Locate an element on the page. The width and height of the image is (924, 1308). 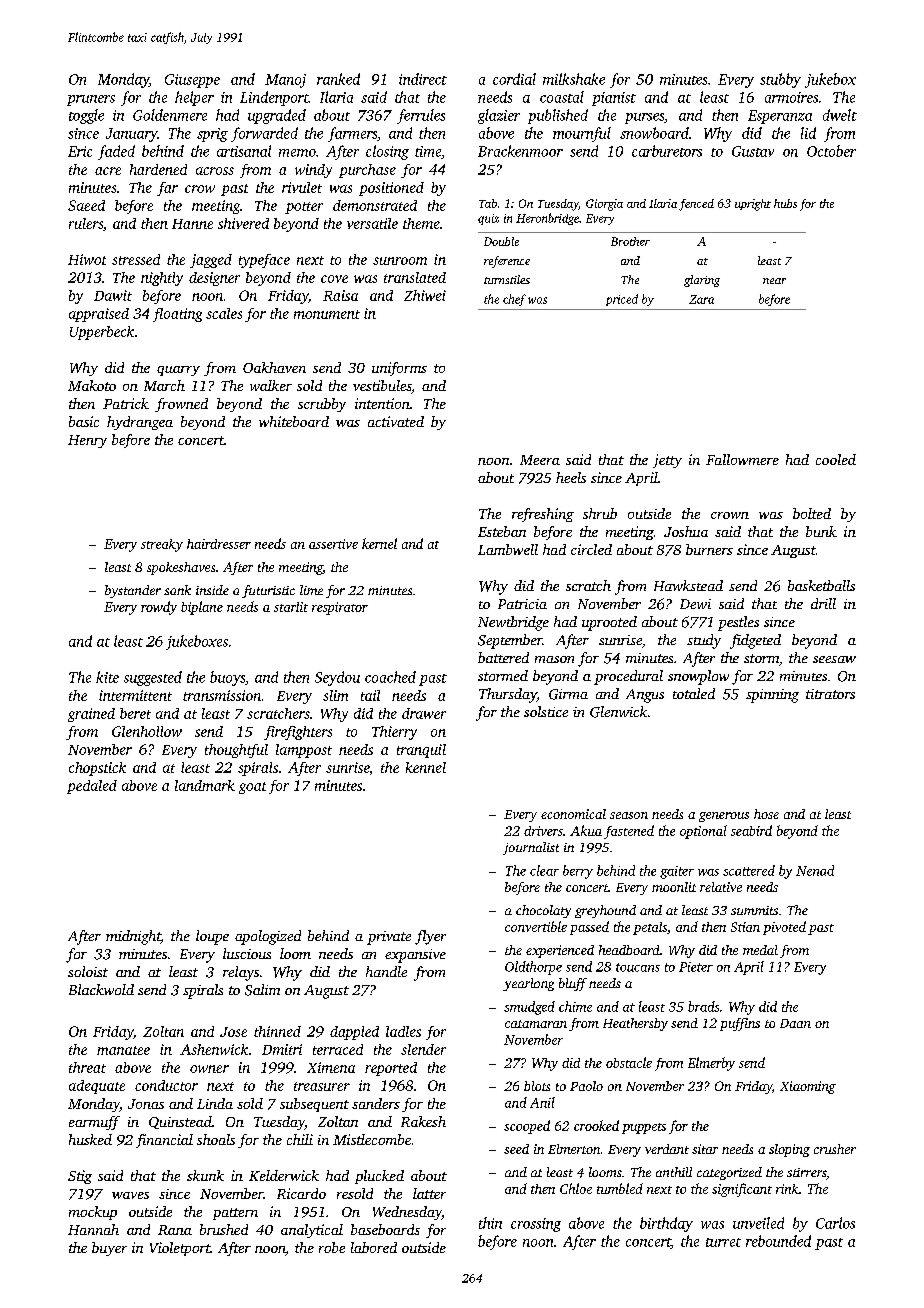
lamppost is located at coordinates (304, 751).
